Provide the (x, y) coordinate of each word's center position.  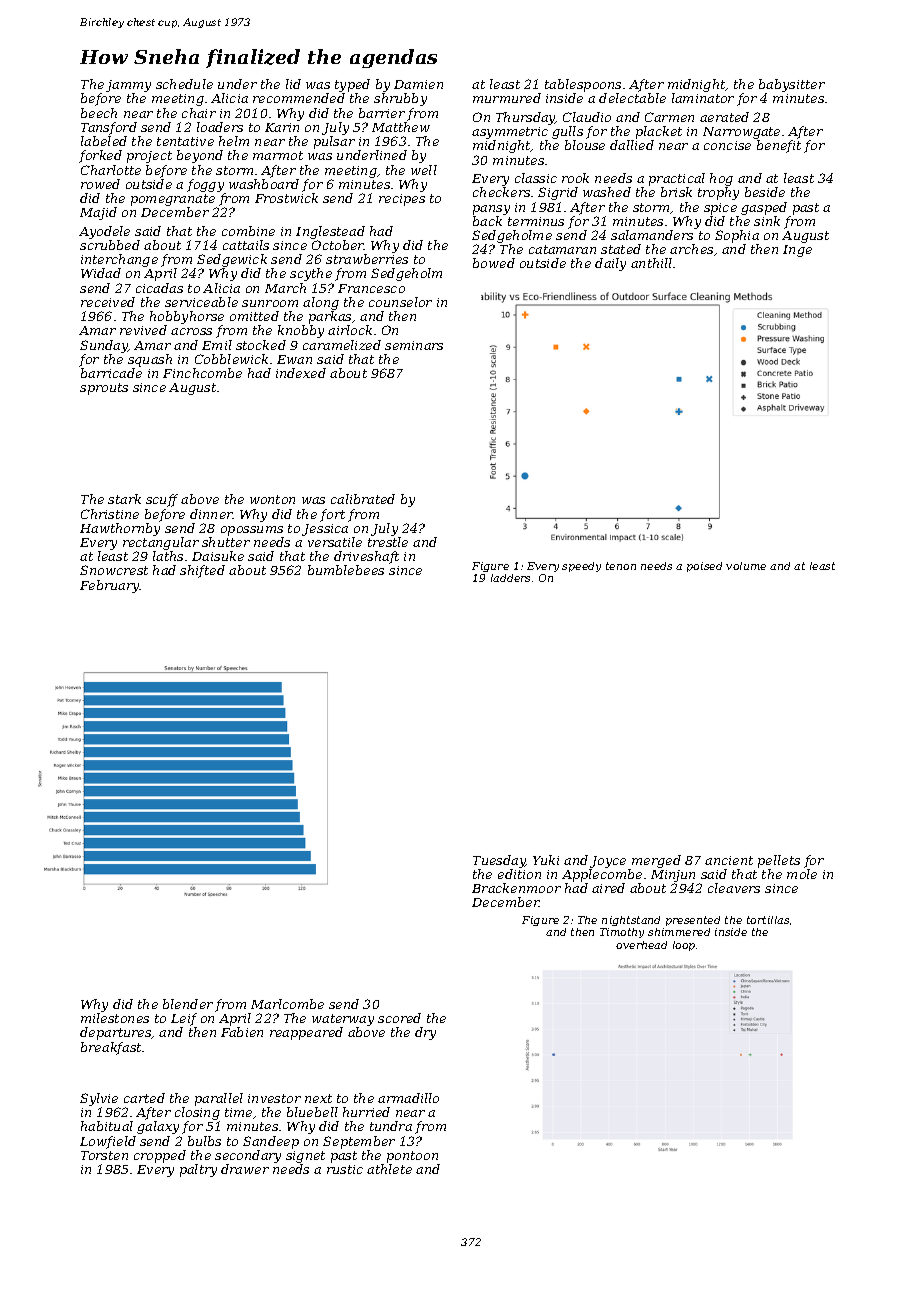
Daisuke (218, 556)
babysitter (792, 85)
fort (332, 515)
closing (197, 1113)
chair (199, 113)
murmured (507, 98)
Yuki (546, 860)
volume (746, 566)
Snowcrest (114, 570)
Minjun (673, 876)
